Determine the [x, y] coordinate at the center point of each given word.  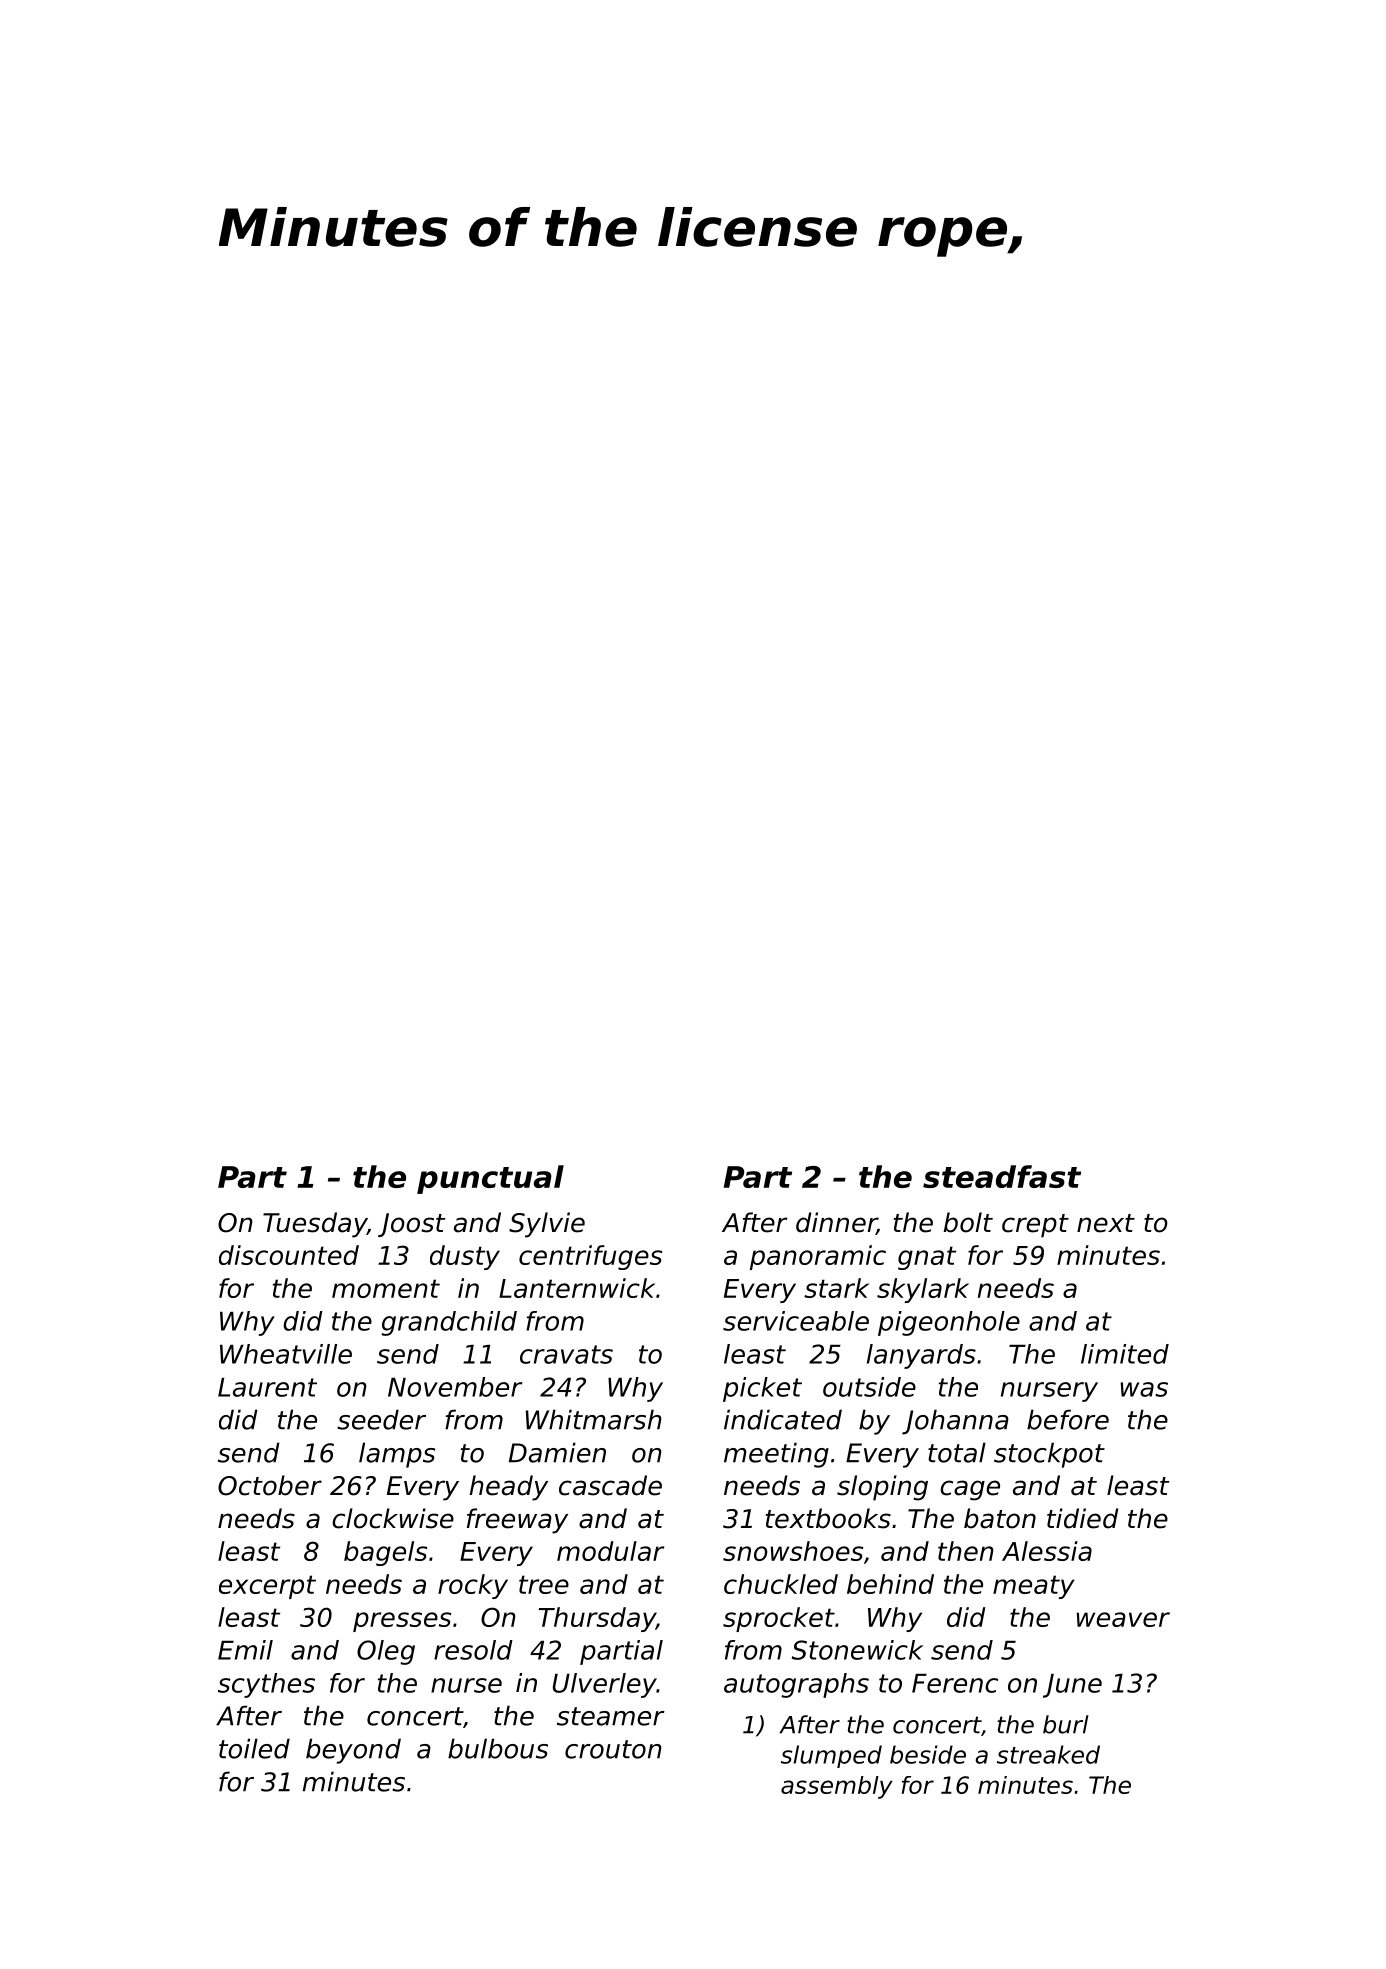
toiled [254, 1748]
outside [869, 1387]
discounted [289, 1255]
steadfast [1002, 1176]
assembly [837, 1787]
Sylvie [547, 1225]
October [270, 1485]
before [1068, 1419]
